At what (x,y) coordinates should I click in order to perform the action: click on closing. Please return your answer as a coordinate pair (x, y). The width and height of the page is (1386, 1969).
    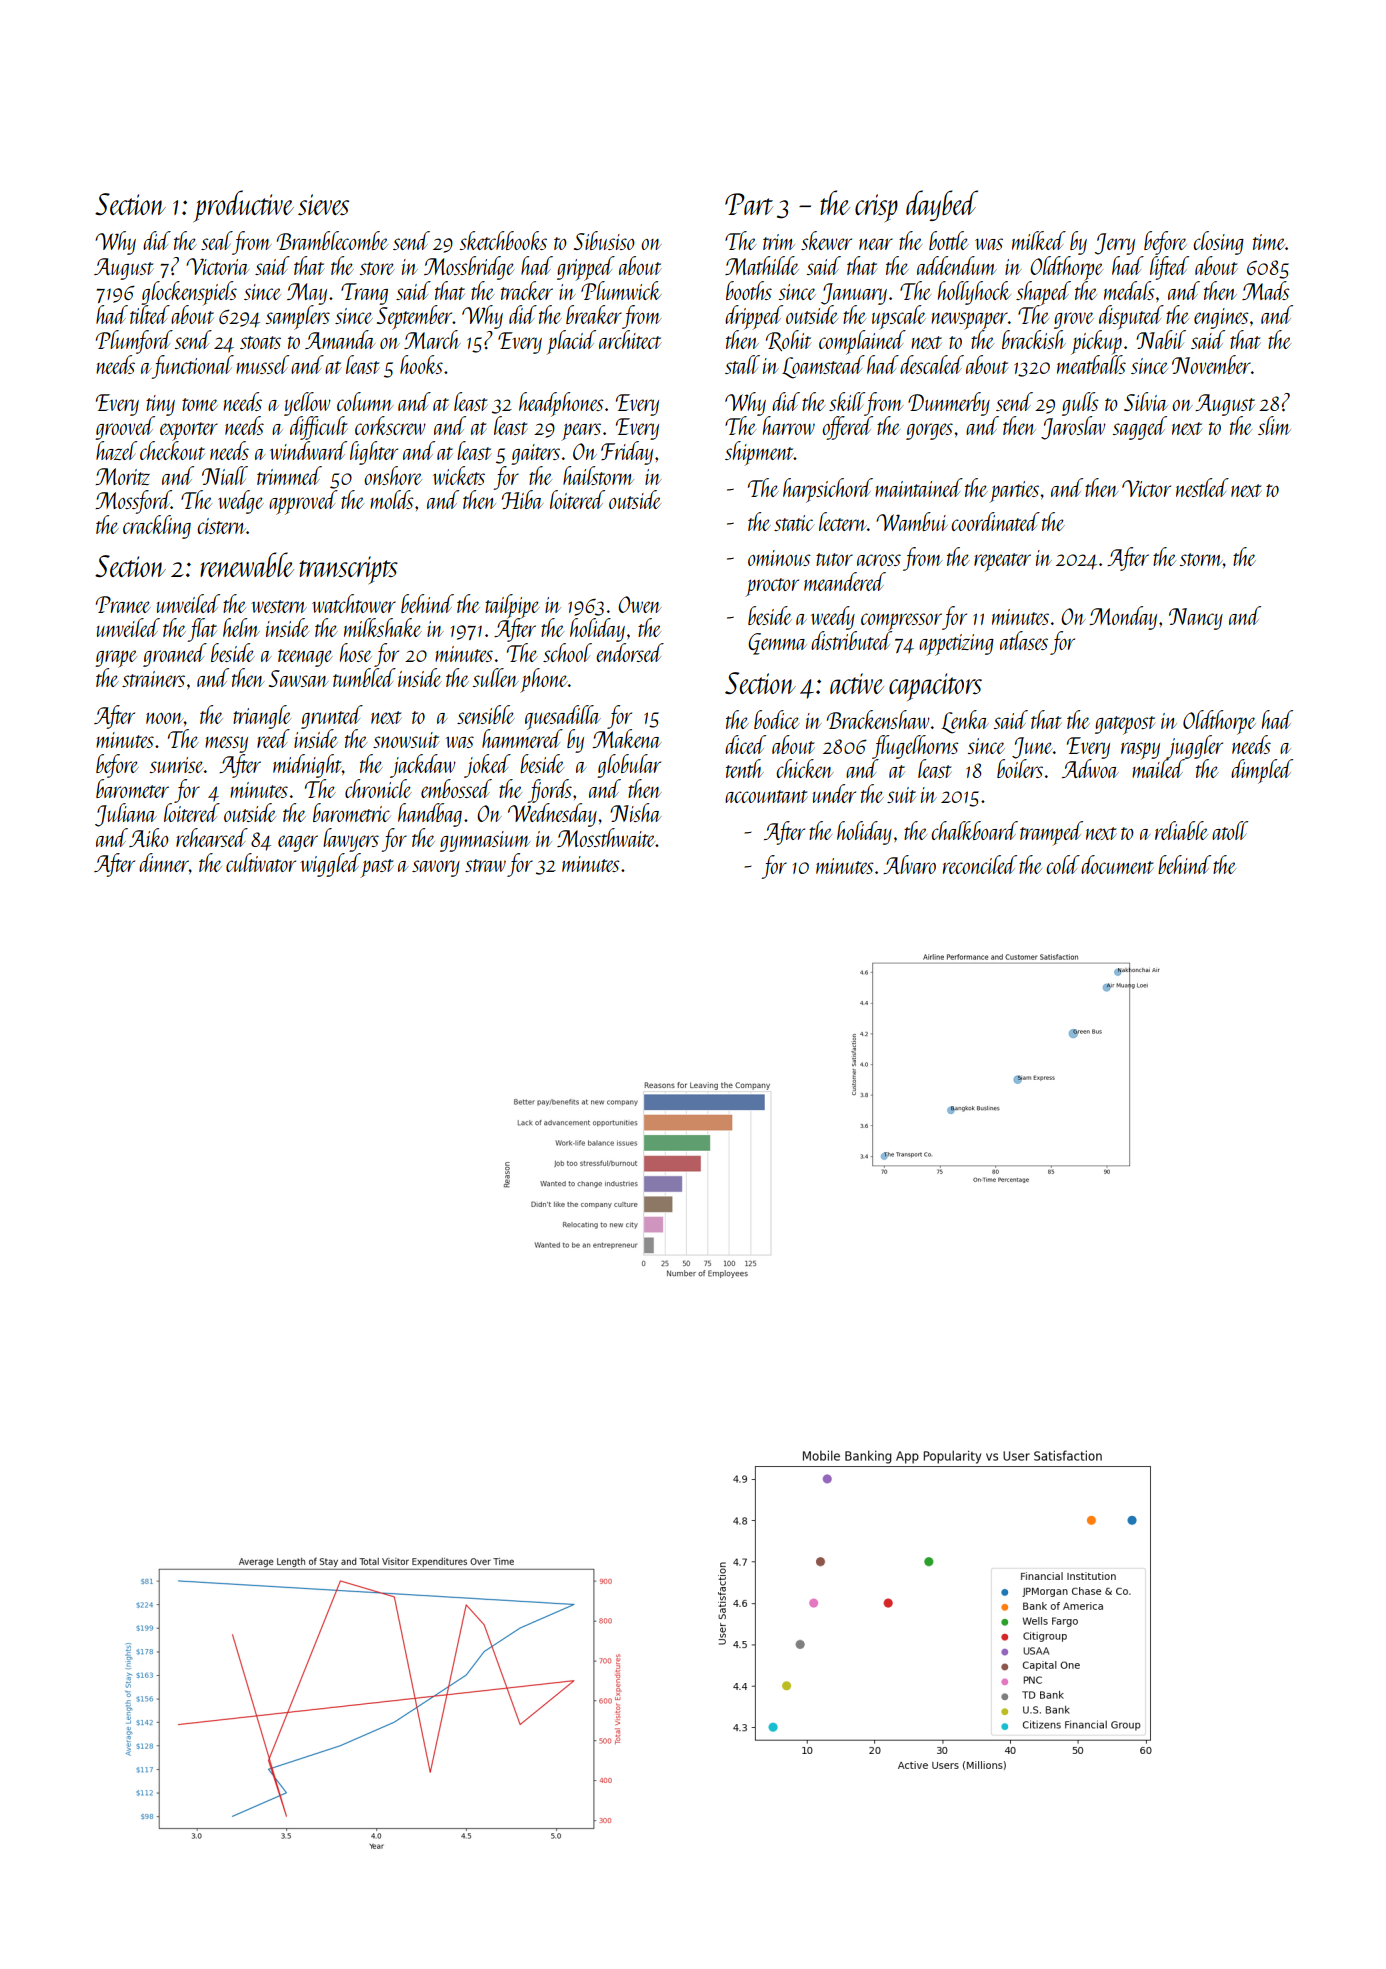
    Looking at the image, I should click on (1218, 243).
